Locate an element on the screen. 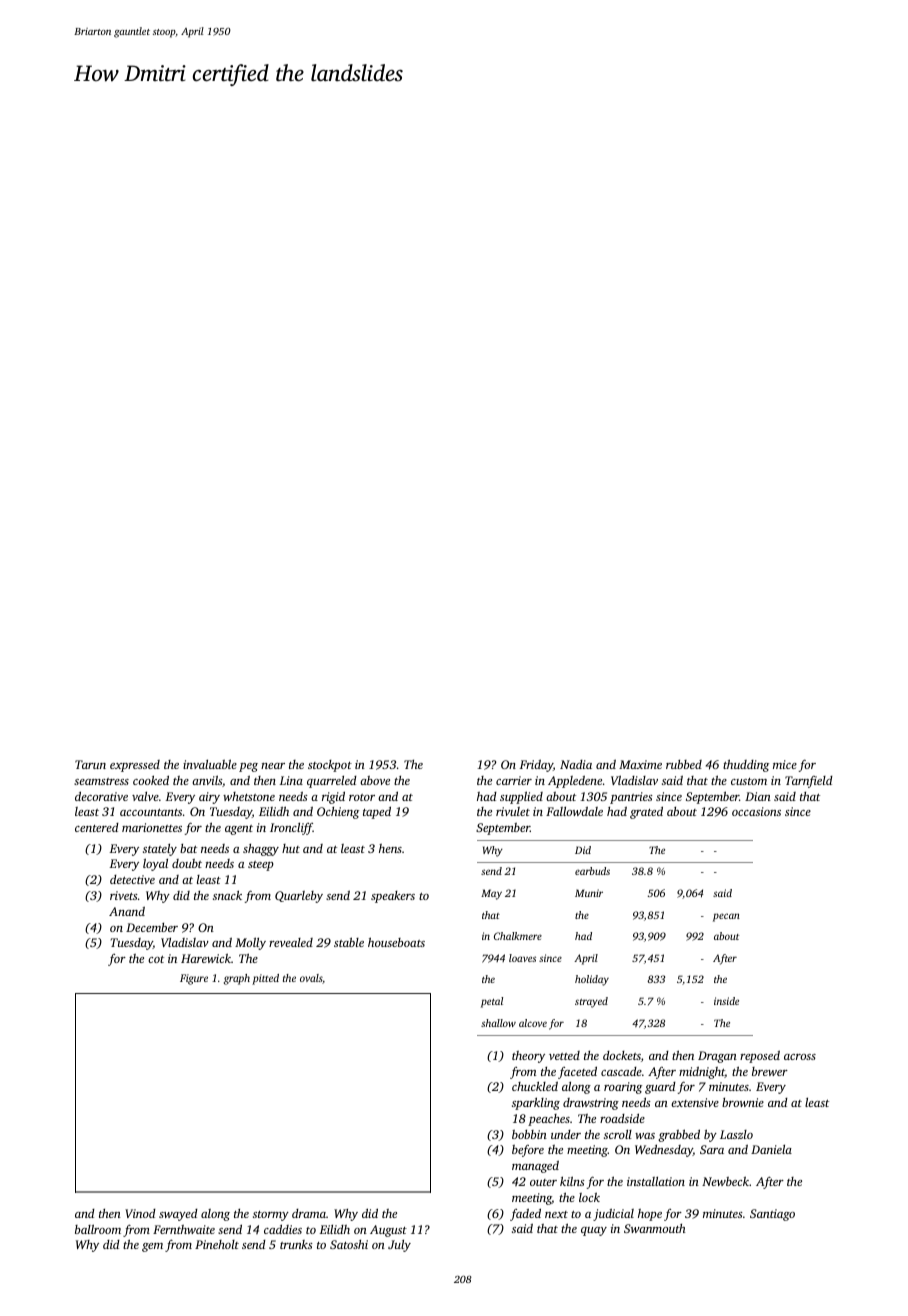 This screenshot has width=908, height=1316. theory is located at coordinates (528, 1057).
